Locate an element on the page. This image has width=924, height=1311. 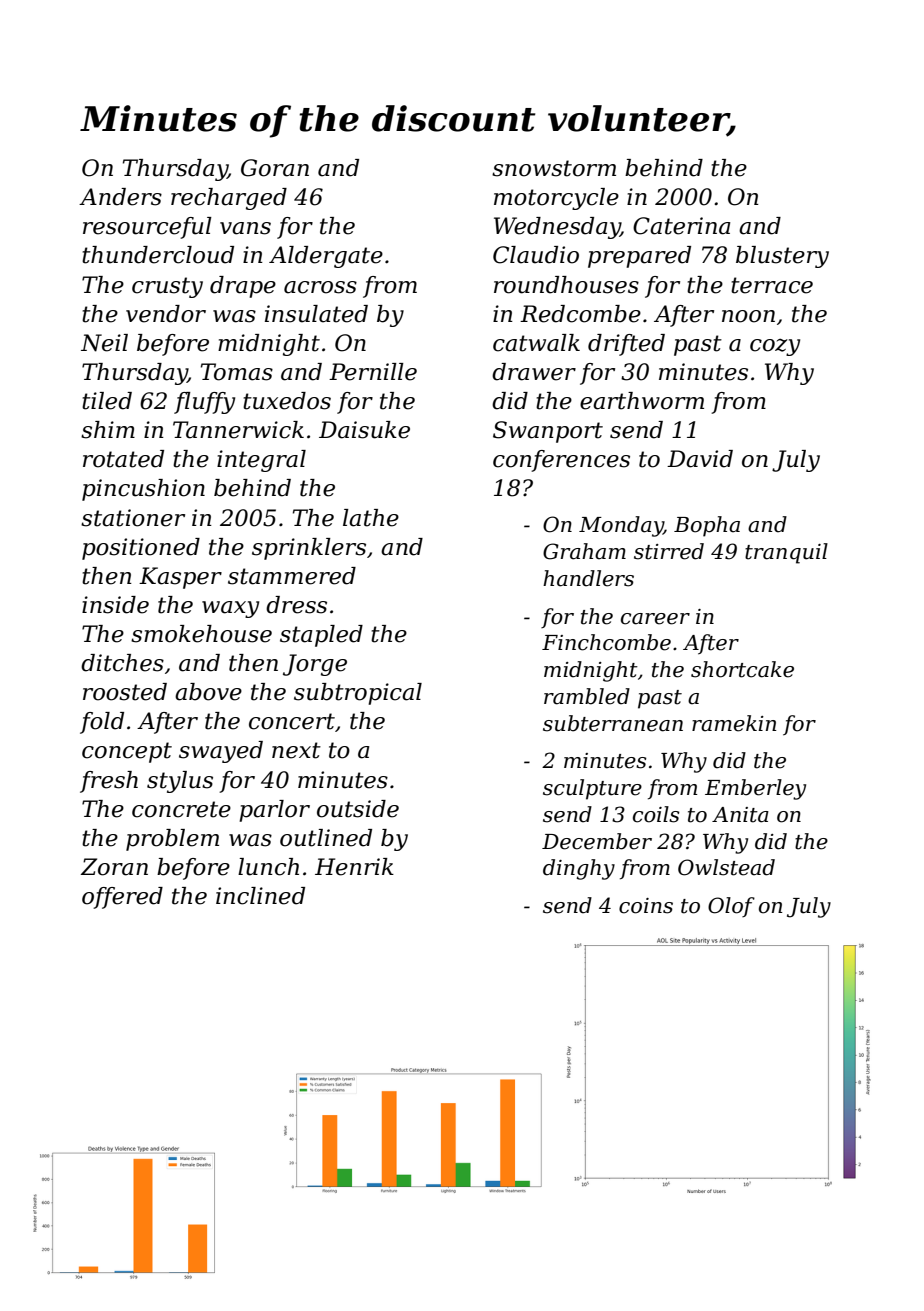
Anita is located at coordinates (740, 815).
